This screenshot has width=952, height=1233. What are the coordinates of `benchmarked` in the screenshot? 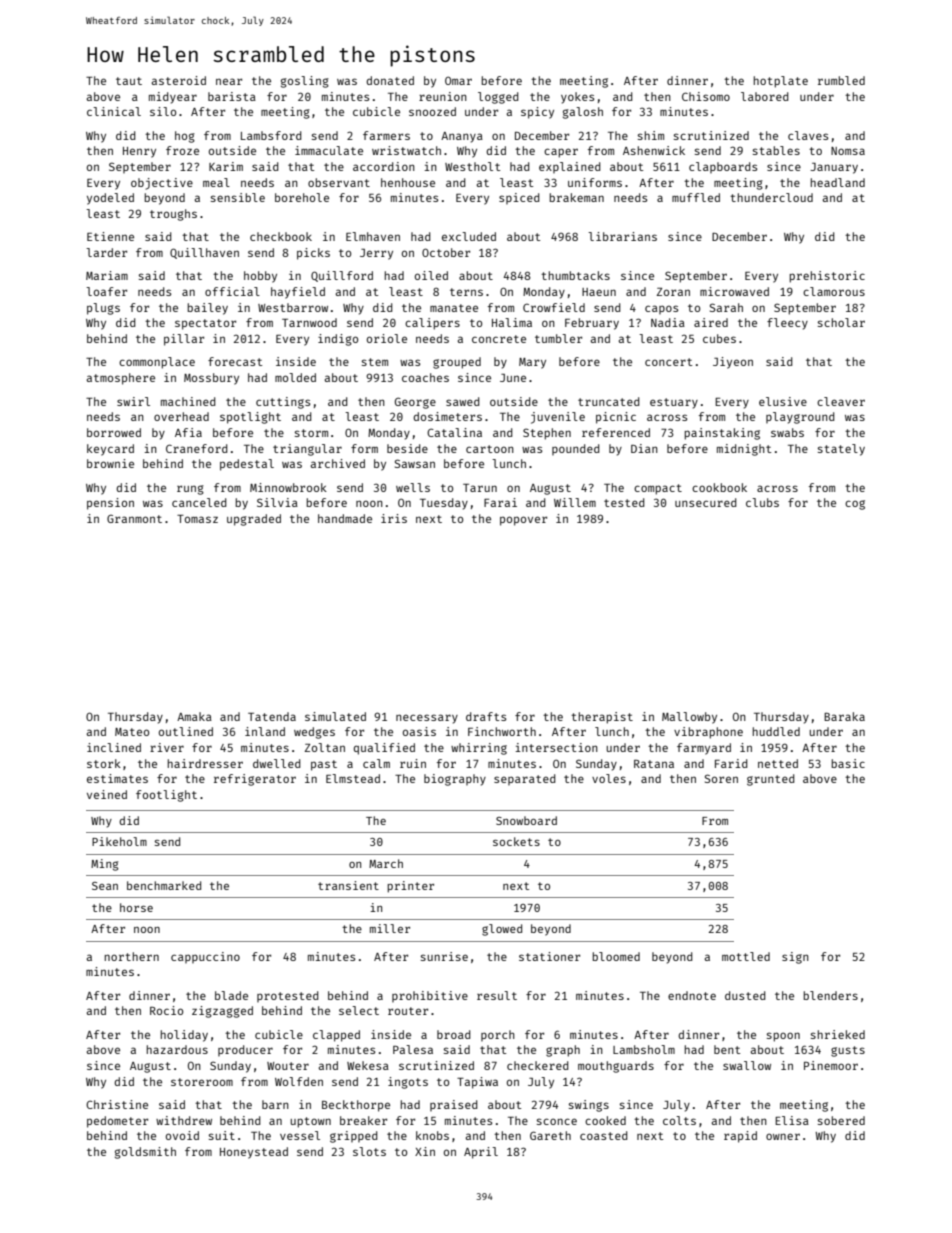 It's located at (164, 885).
